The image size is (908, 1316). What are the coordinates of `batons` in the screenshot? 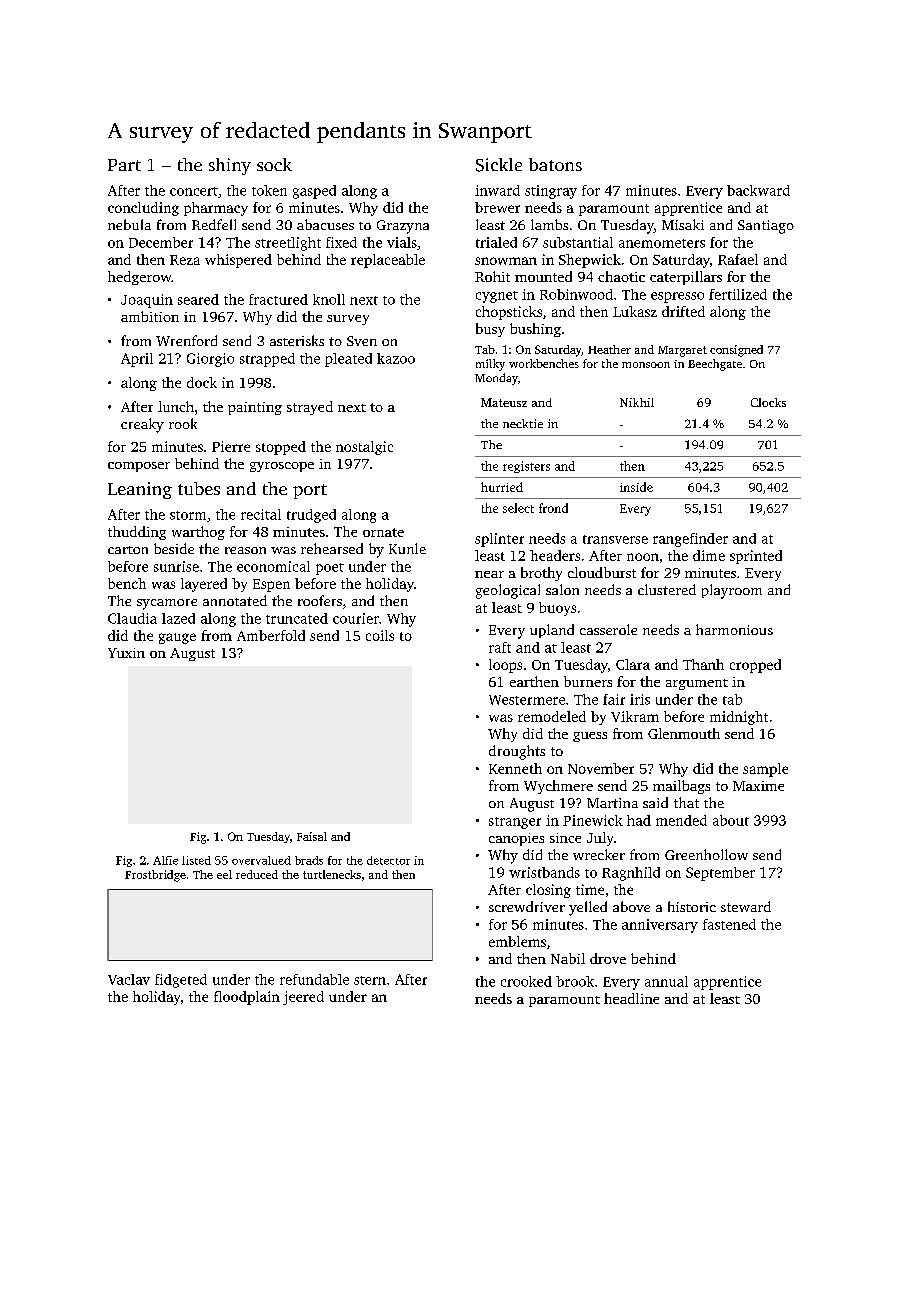 It's located at (555, 164).
